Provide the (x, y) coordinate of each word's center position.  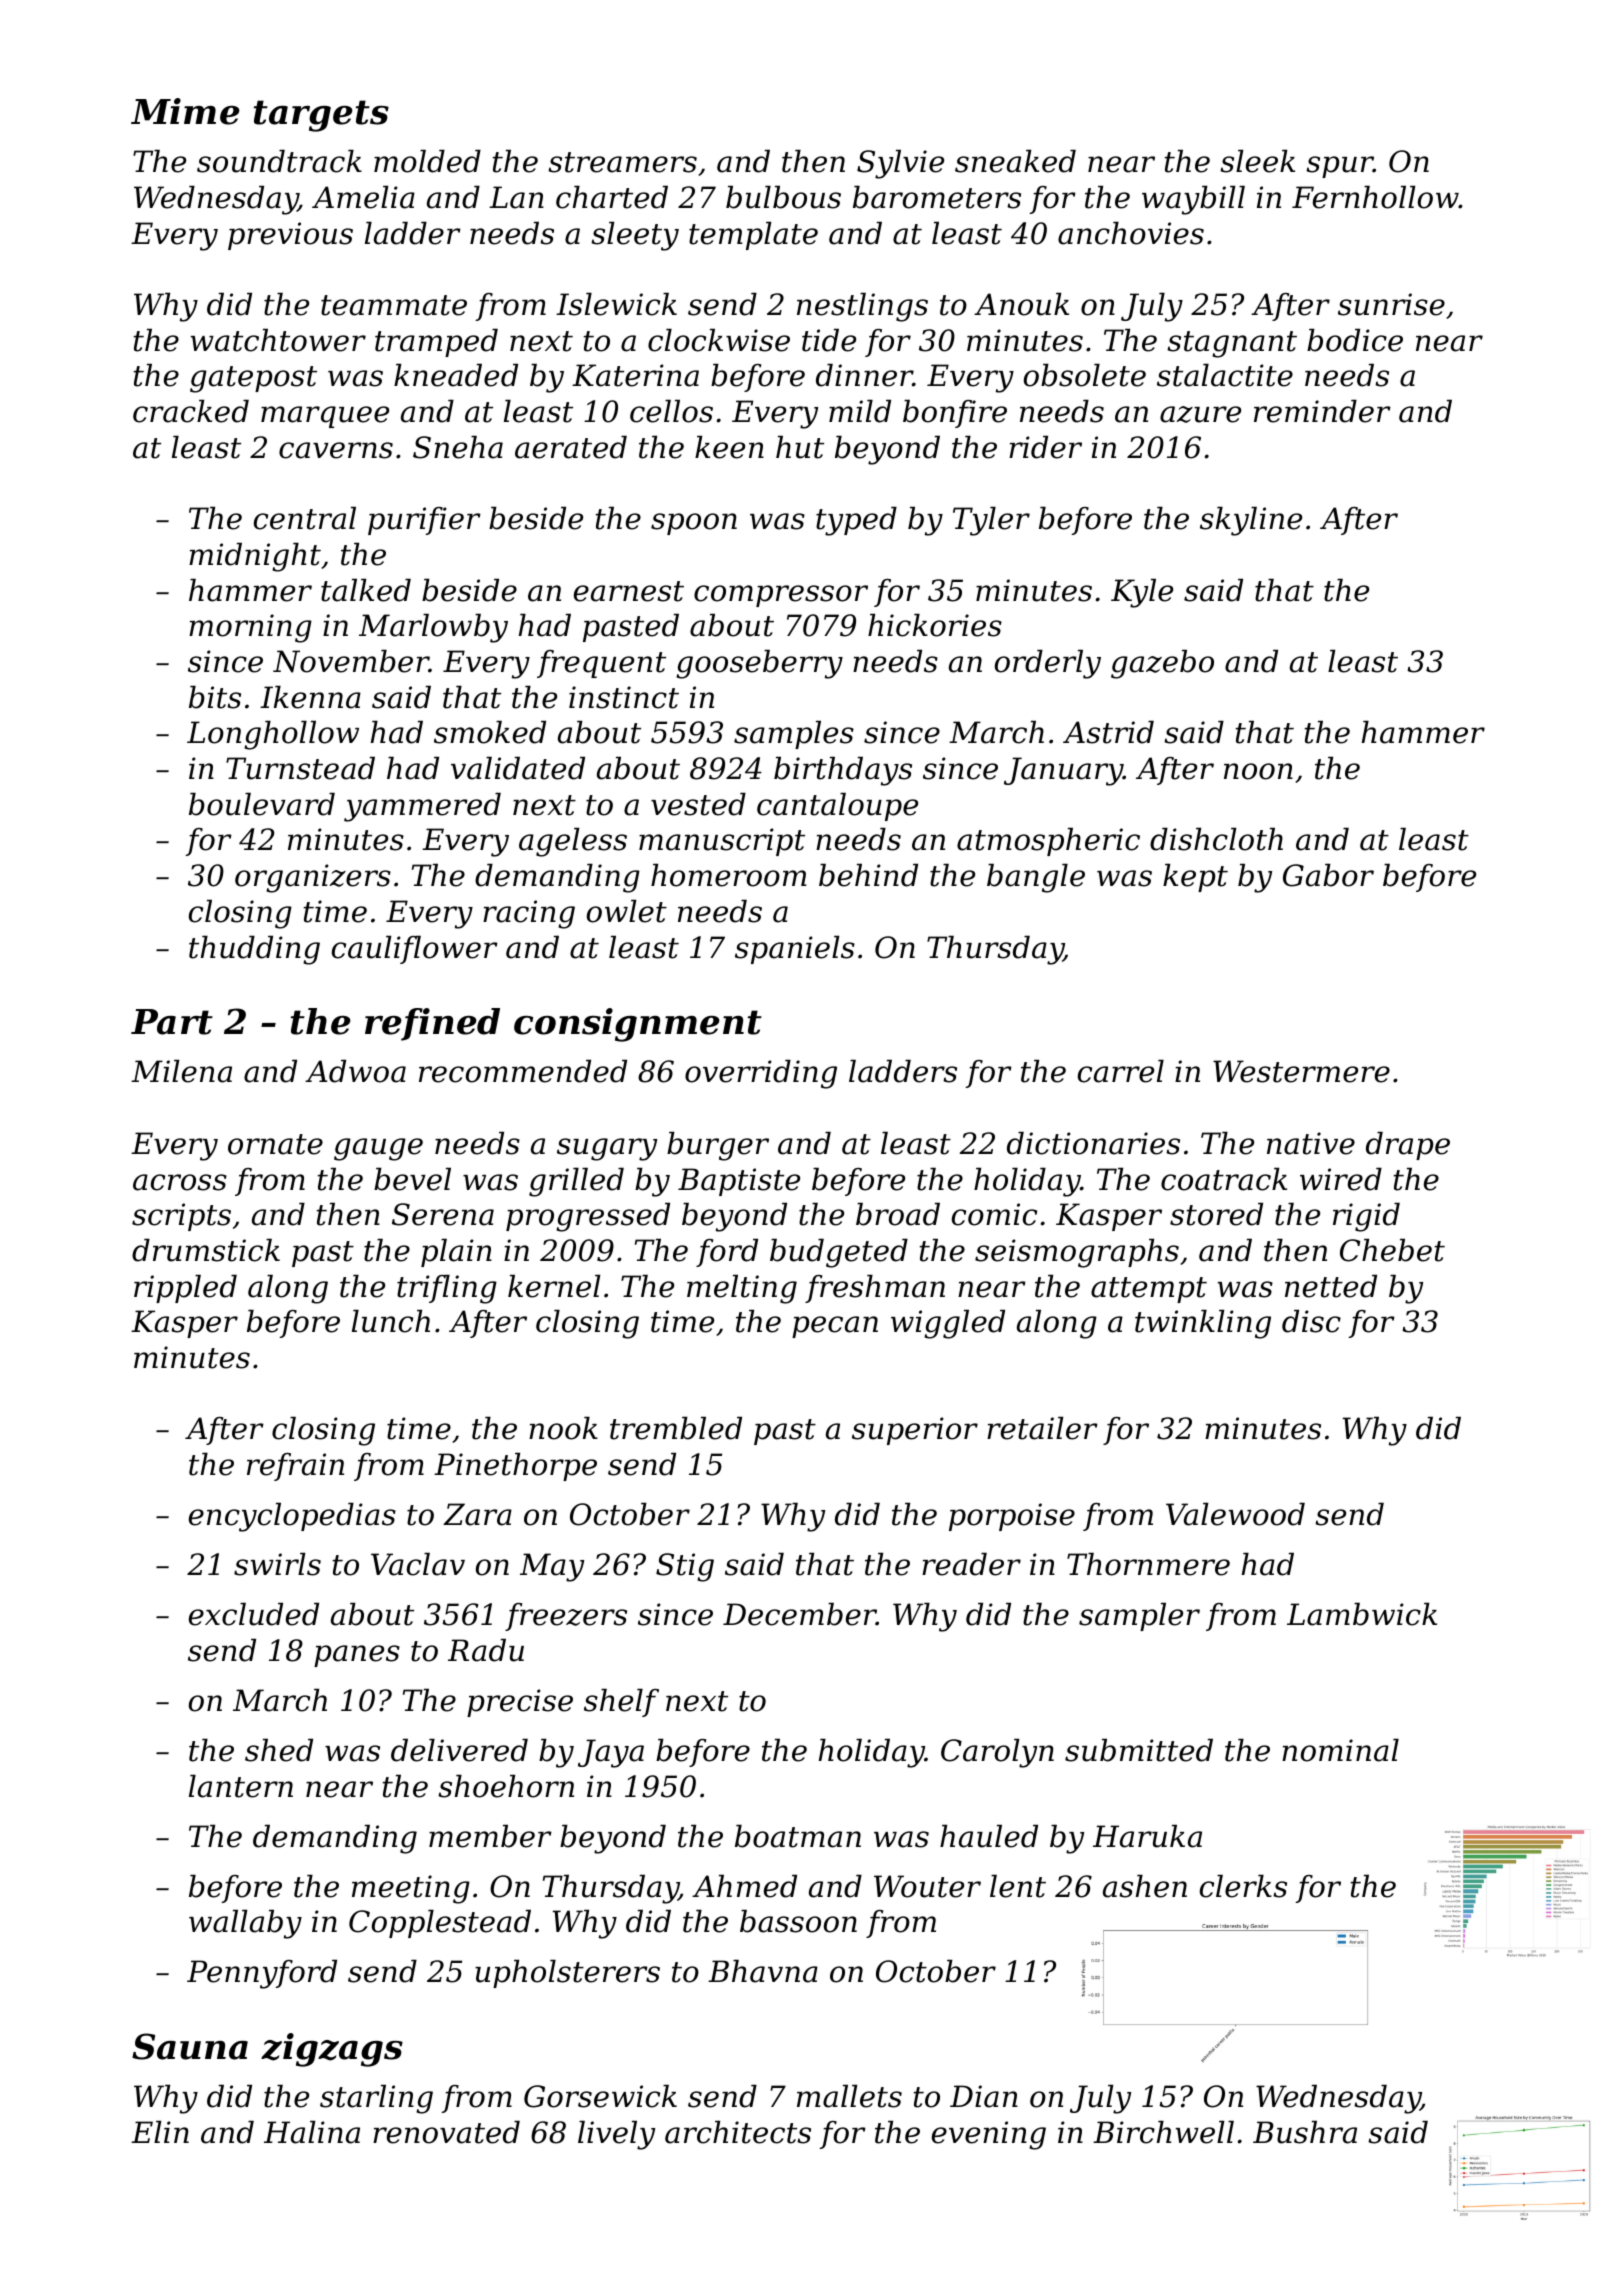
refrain (295, 1467)
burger (718, 1146)
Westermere (1301, 1071)
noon (1258, 771)
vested (698, 804)
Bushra (1305, 2132)
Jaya (611, 1753)
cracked (191, 411)
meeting (411, 1889)
